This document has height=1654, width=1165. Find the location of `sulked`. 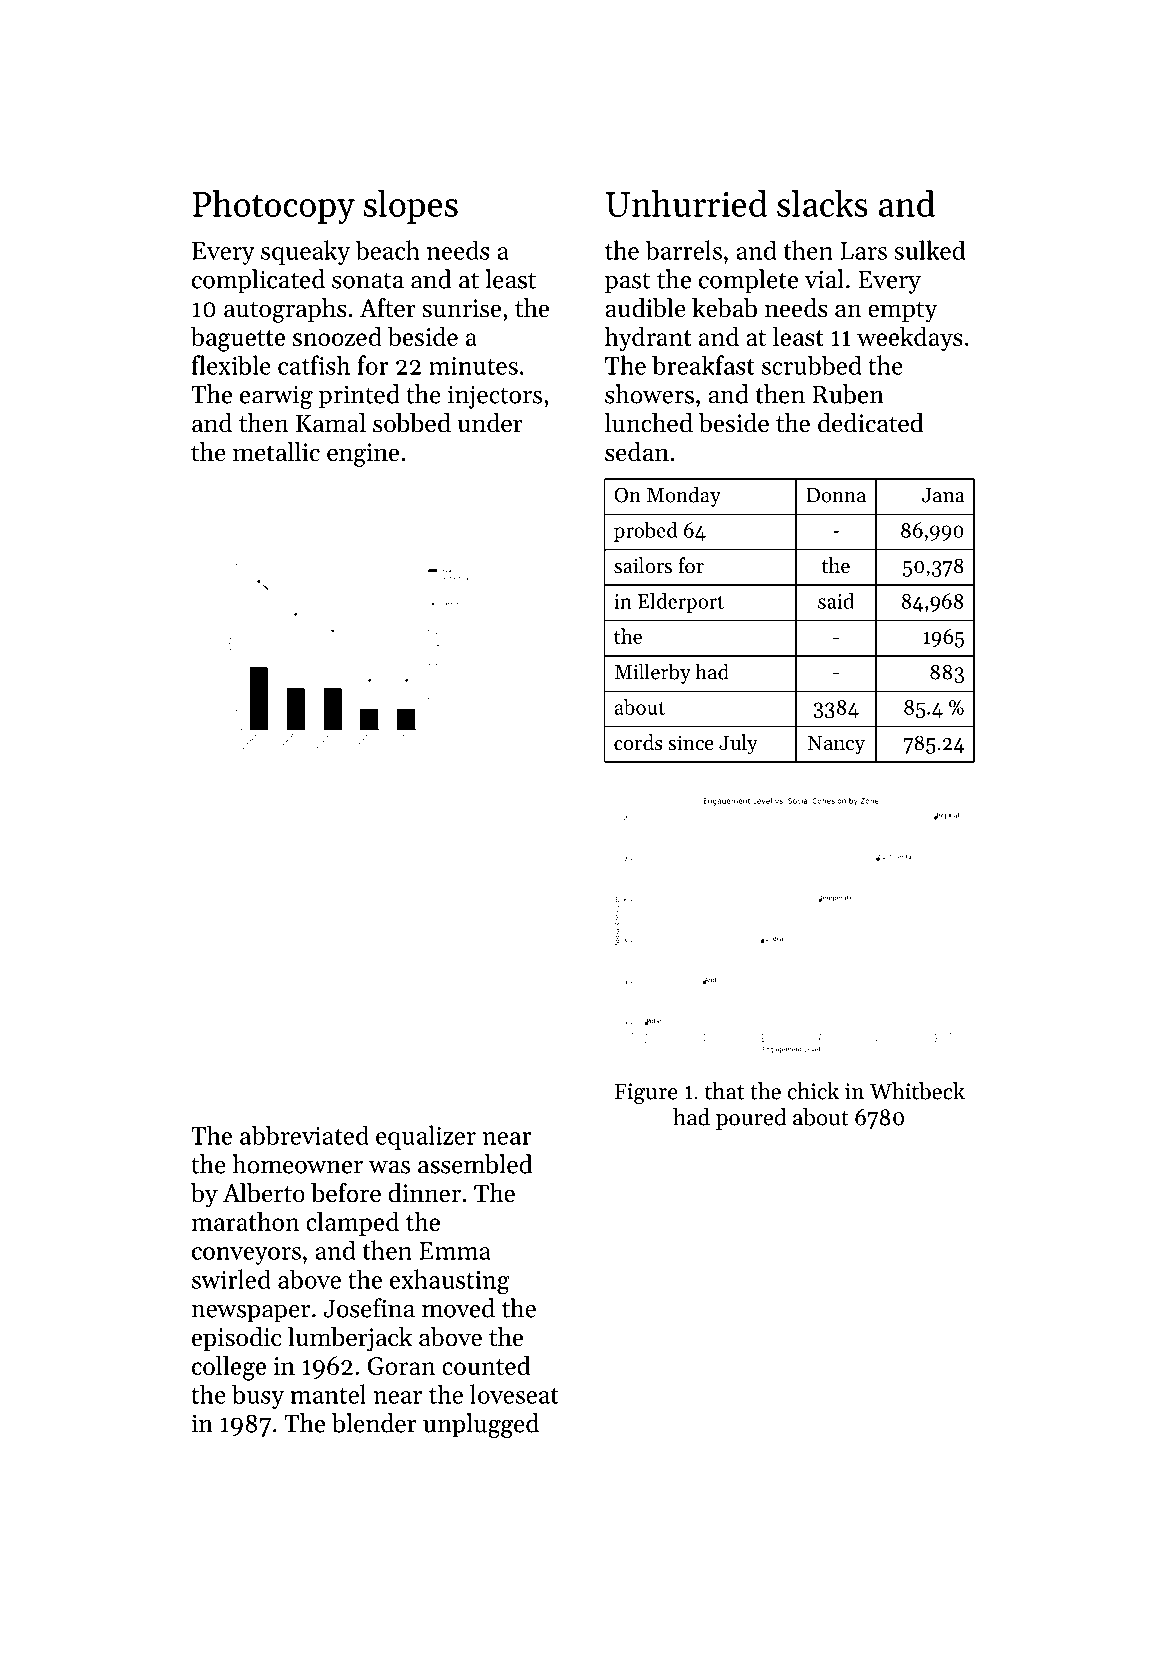

sulked is located at coordinates (929, 250).
